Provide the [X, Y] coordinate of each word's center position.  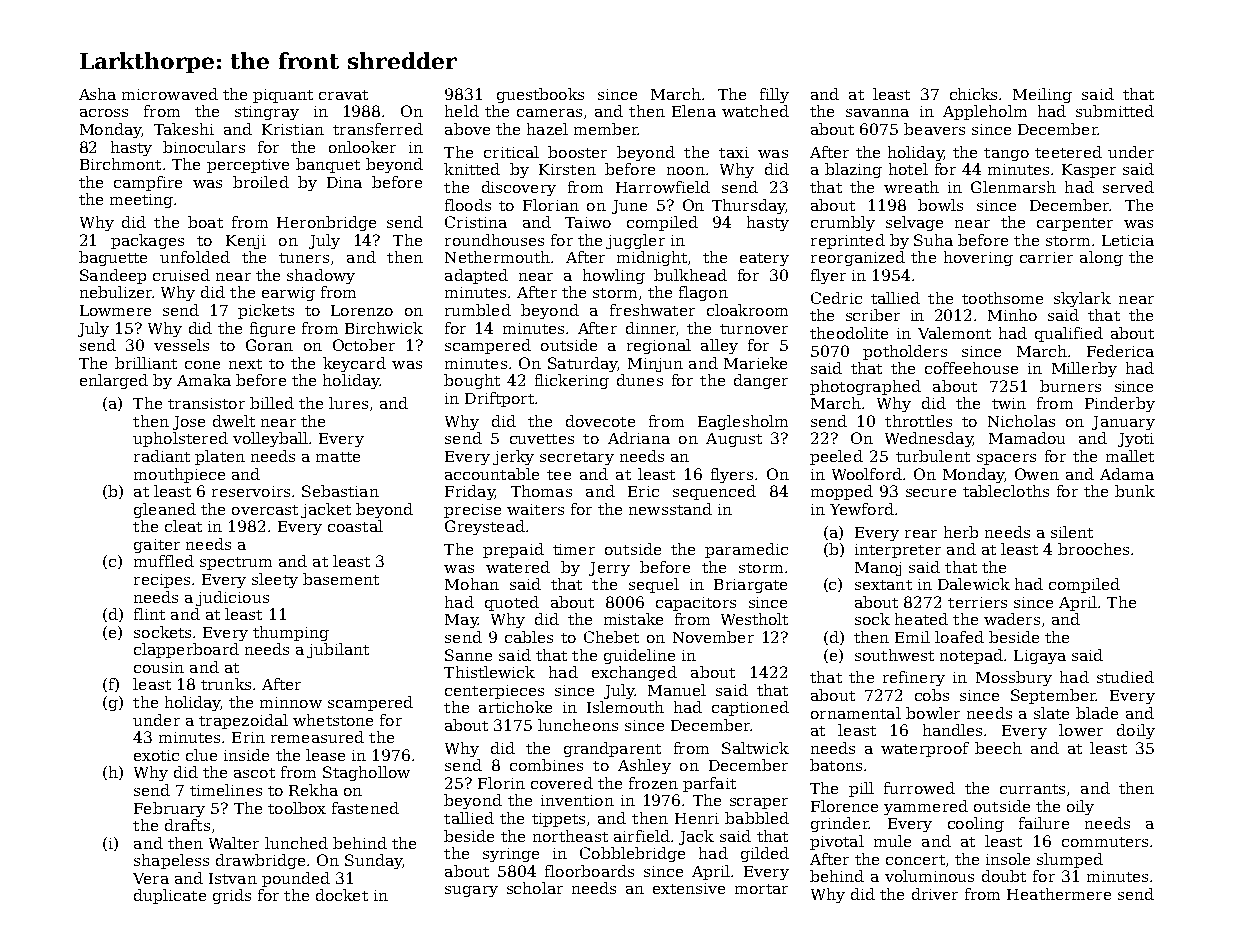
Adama [1127, 474]
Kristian [293, 129]
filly [774, 95]
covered [562, 783]
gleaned [165, 510]
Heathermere [1059, 894]
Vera [151, 878]
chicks [973, 94]
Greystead [485, 527]
